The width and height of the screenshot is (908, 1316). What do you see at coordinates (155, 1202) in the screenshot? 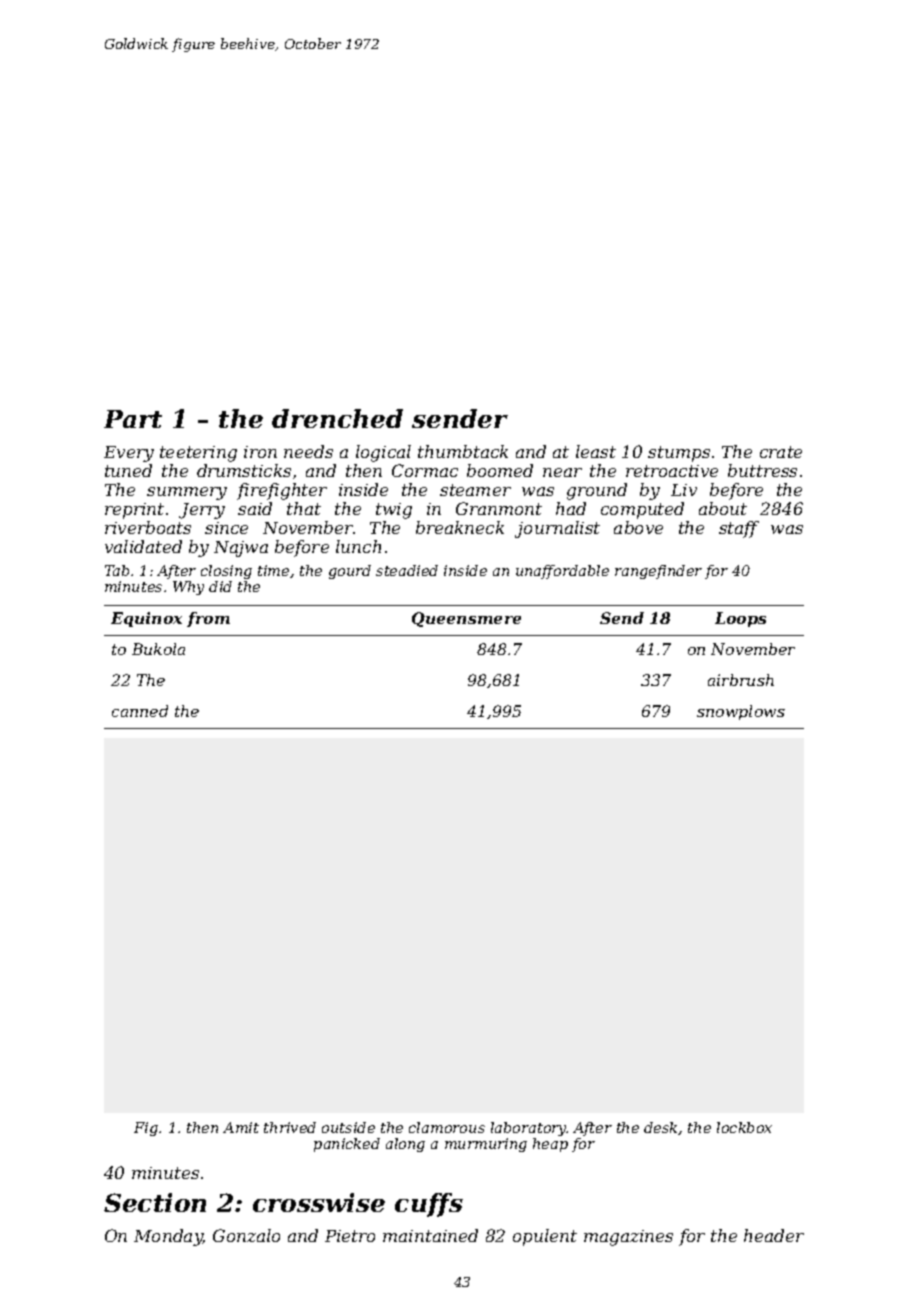
I see `Section` at bounding box center [155, 1202].
